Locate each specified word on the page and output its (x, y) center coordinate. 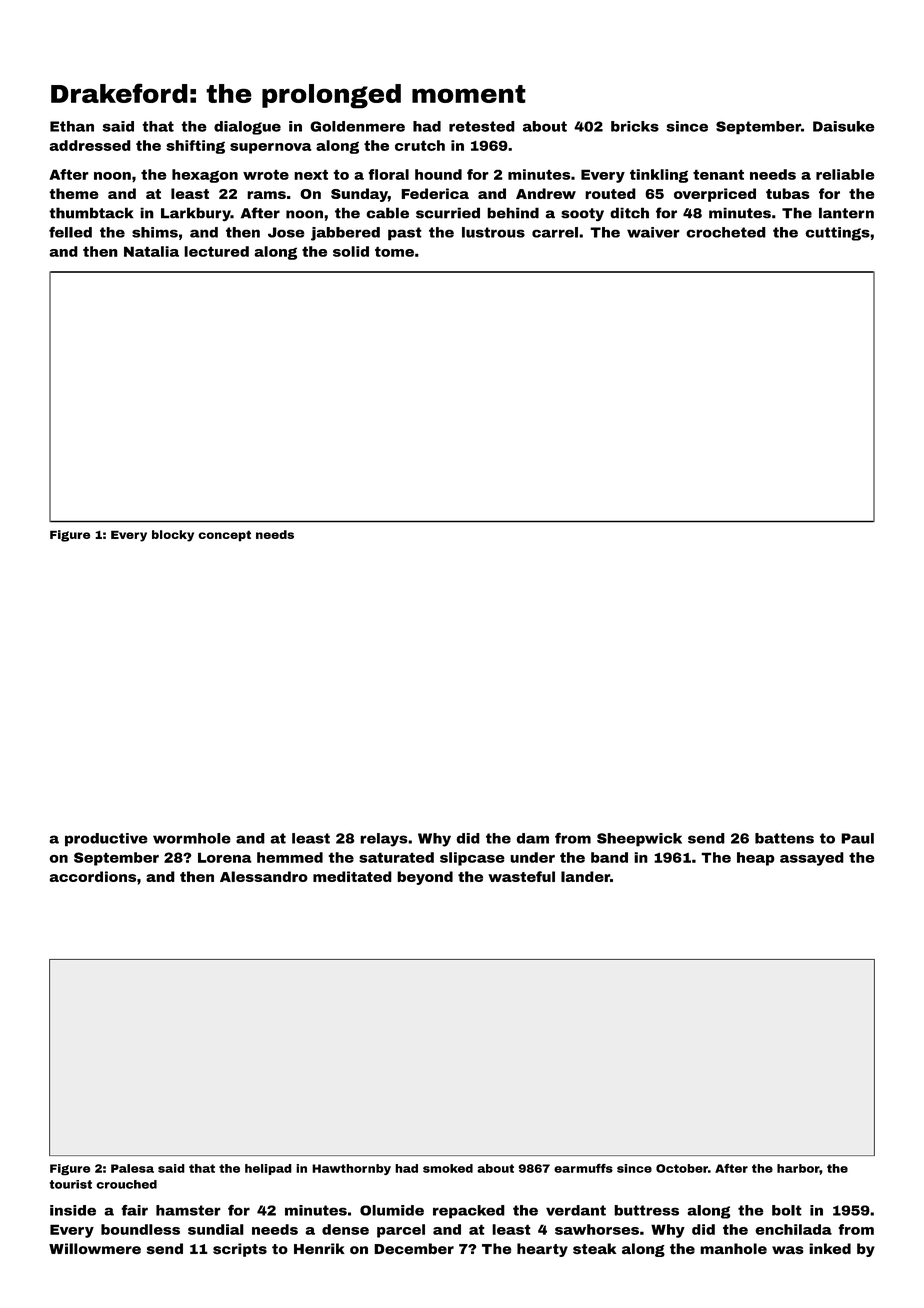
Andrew (546, 193)
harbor (798, 1168)
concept (224, 536)
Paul (857, 838)
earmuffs (583, 1168)
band (609, 857)
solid (351, 251)
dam (532, 838)
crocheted (726, 232)
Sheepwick (639, 840)
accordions (92, 876)
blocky (173, 536)
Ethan (72, 126)
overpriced (715, 195)
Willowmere (95, 1248)
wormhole (192, 838)
